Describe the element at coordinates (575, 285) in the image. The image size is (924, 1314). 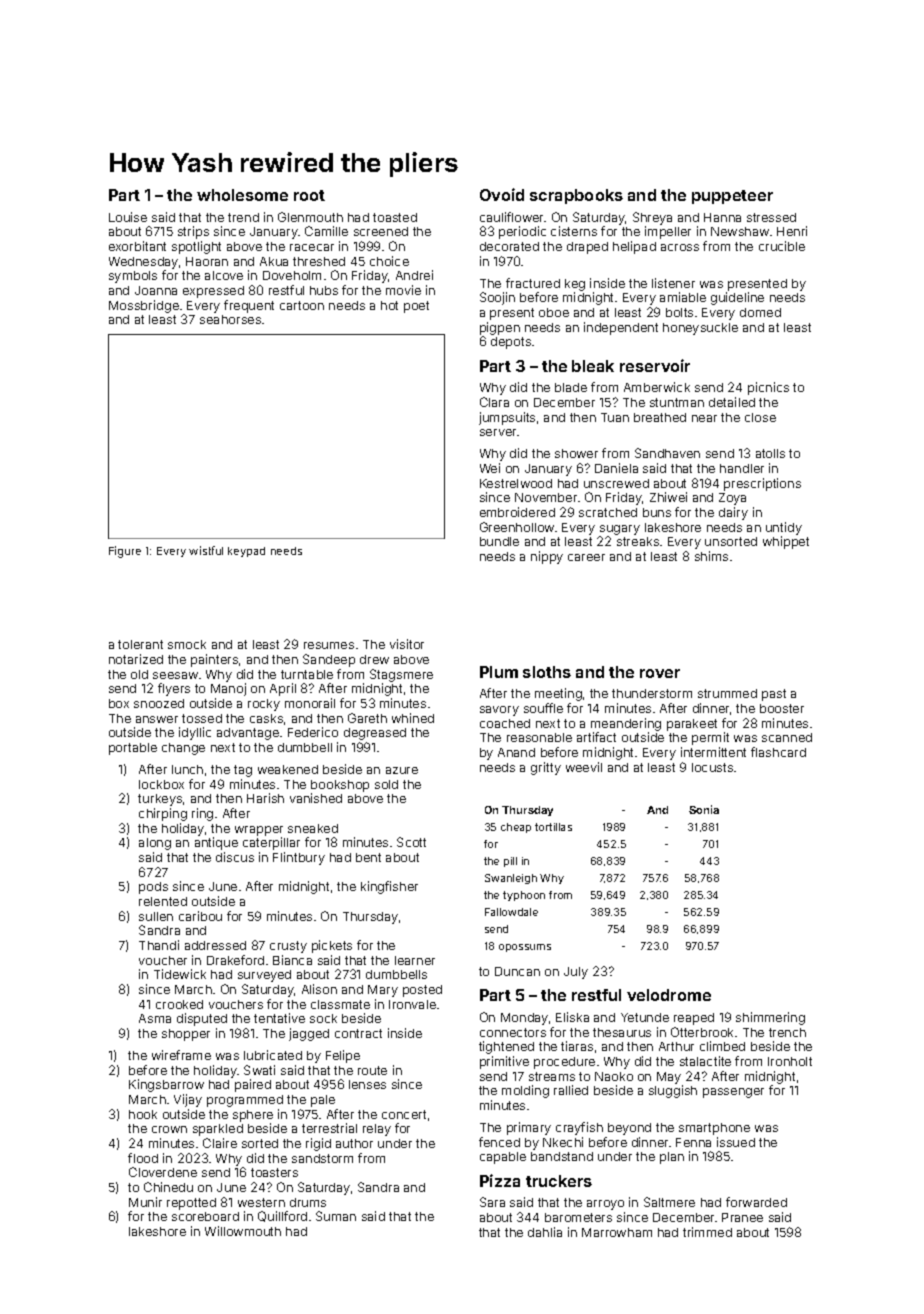
I see `keg` at that location.
